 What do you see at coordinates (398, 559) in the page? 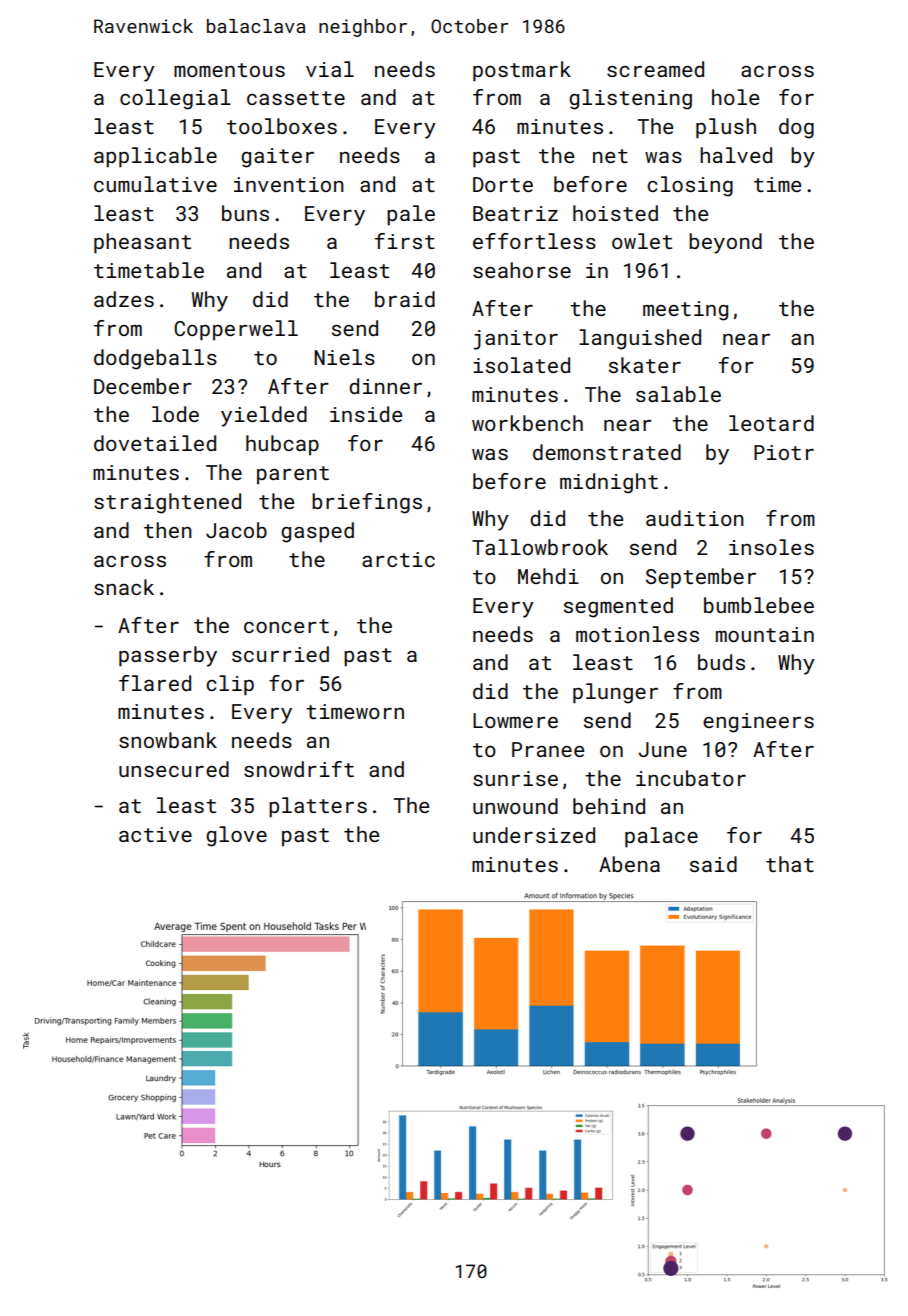
I see `arctic` at bounding box center [398, 559].
